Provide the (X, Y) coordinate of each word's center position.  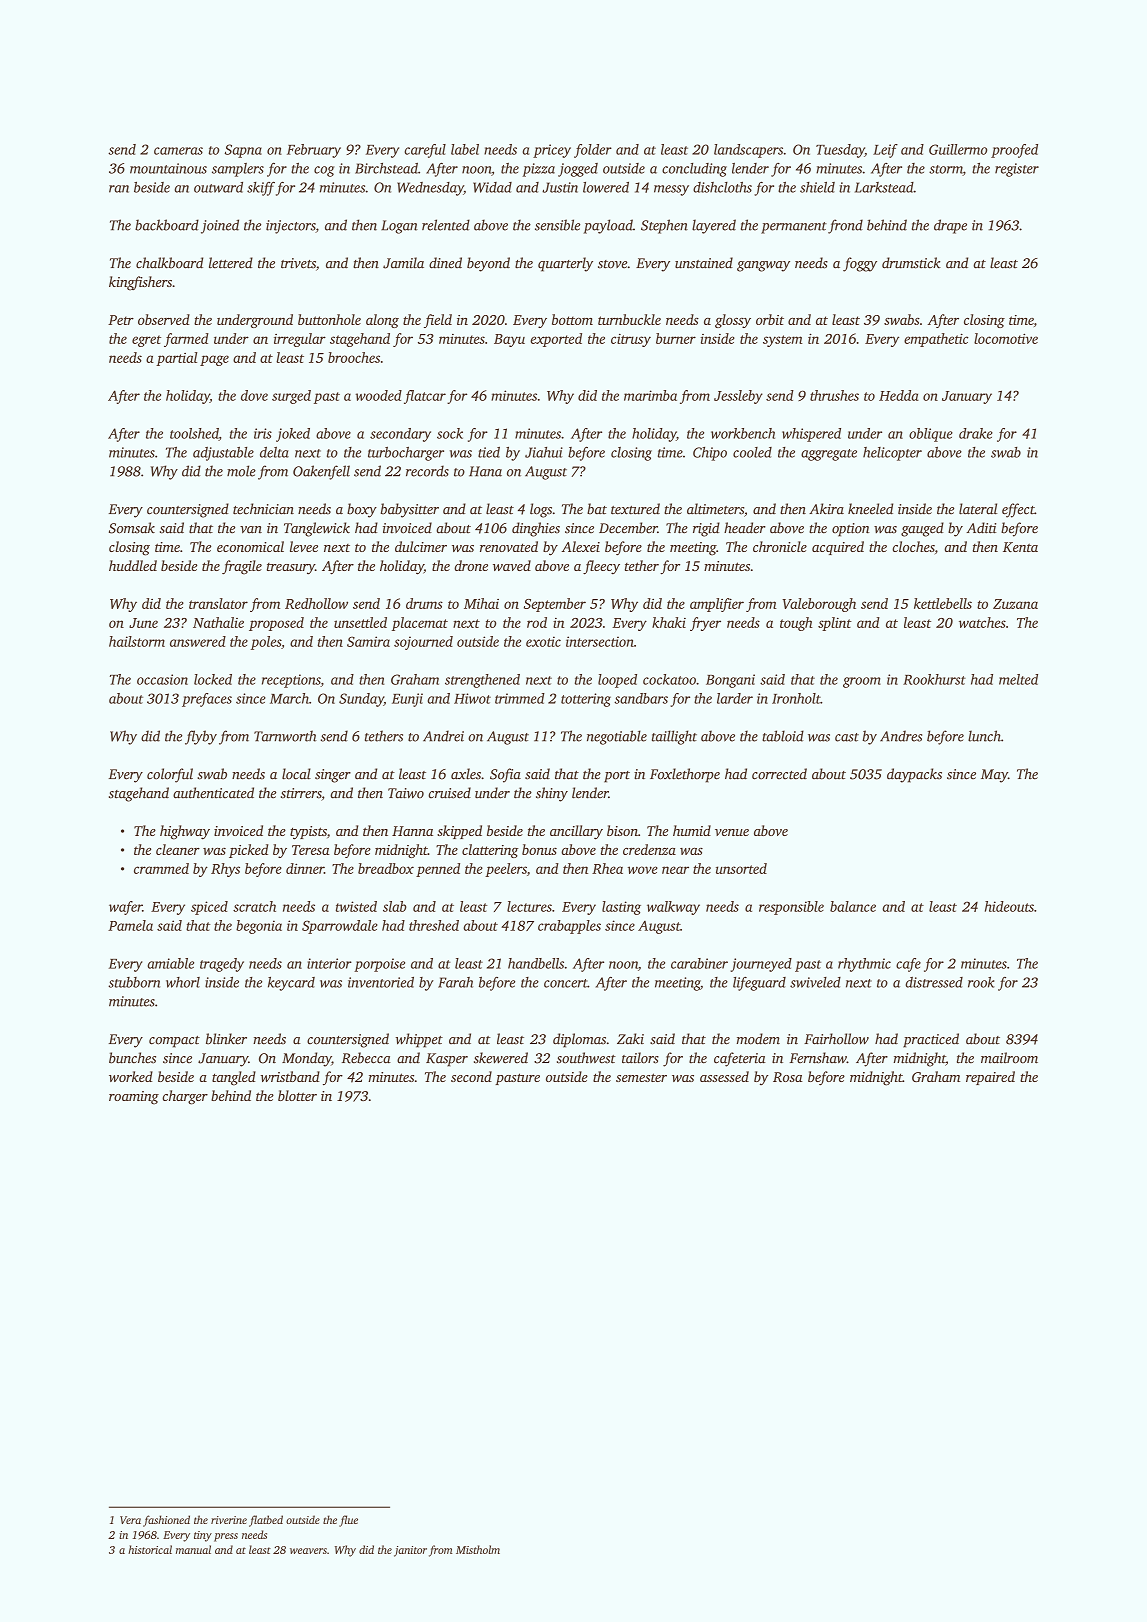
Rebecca (366, 1058)
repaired (990, 1078)
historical (150, 1549)
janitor (410, 1551)
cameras (178, 151)
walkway (673, 908)
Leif (885, 151)
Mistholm (478, 1549)
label (465, 149)
